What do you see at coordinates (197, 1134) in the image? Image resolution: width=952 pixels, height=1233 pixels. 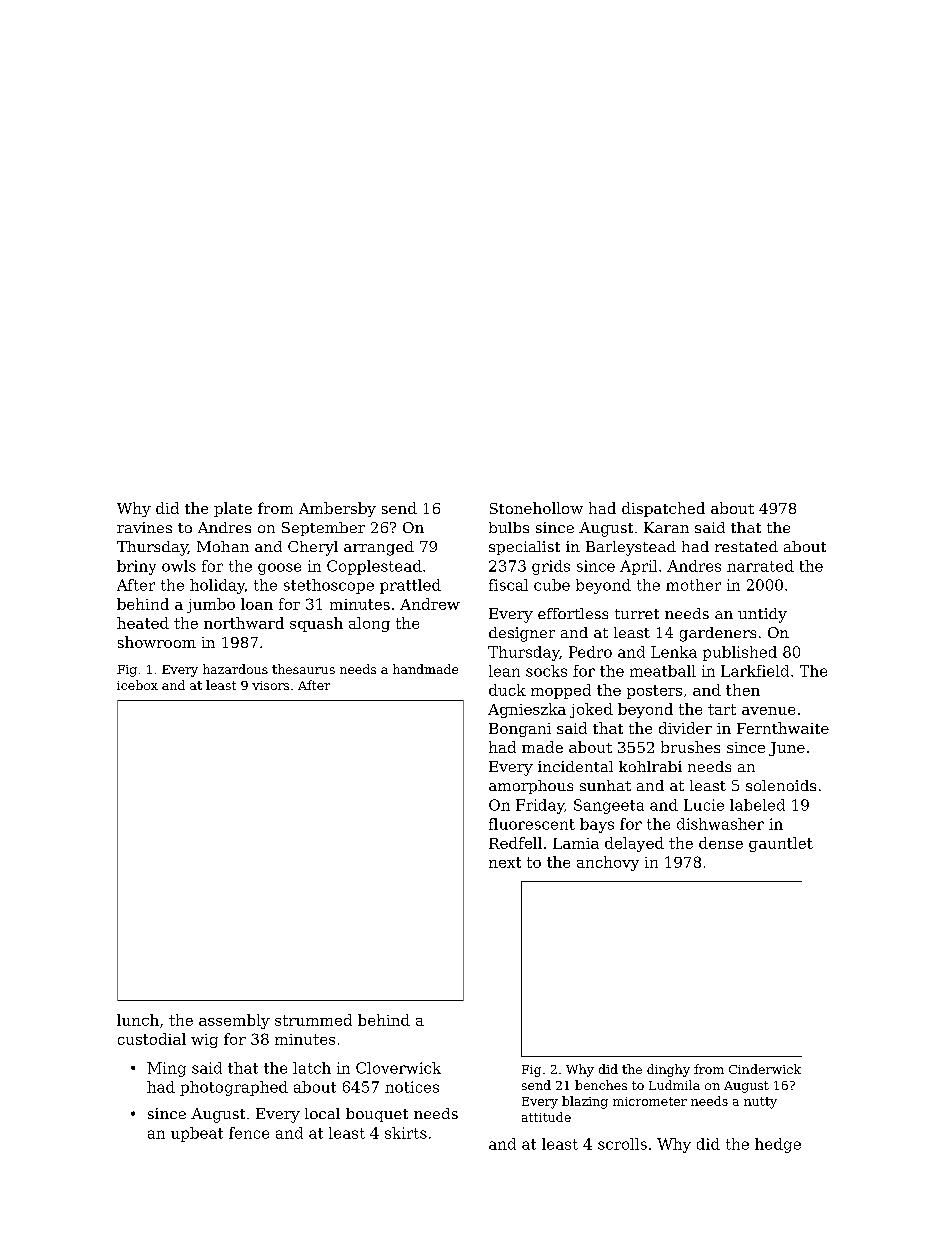 I see `upbeat` at bounding box center [197, 1134].
